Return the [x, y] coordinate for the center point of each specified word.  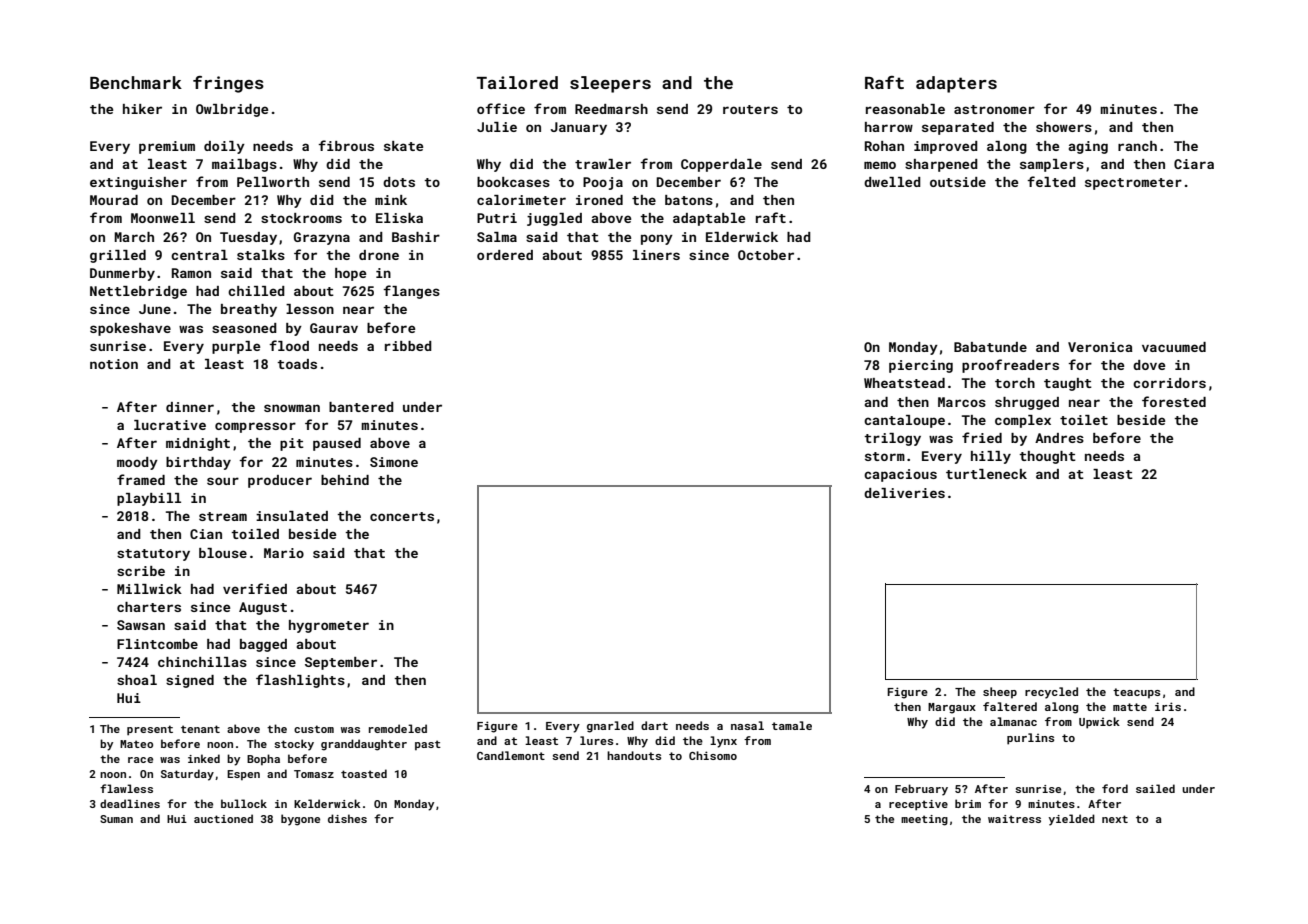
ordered [505, 255]
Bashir [416, 237]
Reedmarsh [611, 109]
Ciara [1194, 164]
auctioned [223, 818]
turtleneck [986, 474]
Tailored [517, 82]
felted [1051, 181]
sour [223, 481]
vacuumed [1174, 347]
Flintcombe [157, 644]
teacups [1136, 693]
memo [880, 165]
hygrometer [329, 626]
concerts [402, 516]
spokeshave [130, 329]
